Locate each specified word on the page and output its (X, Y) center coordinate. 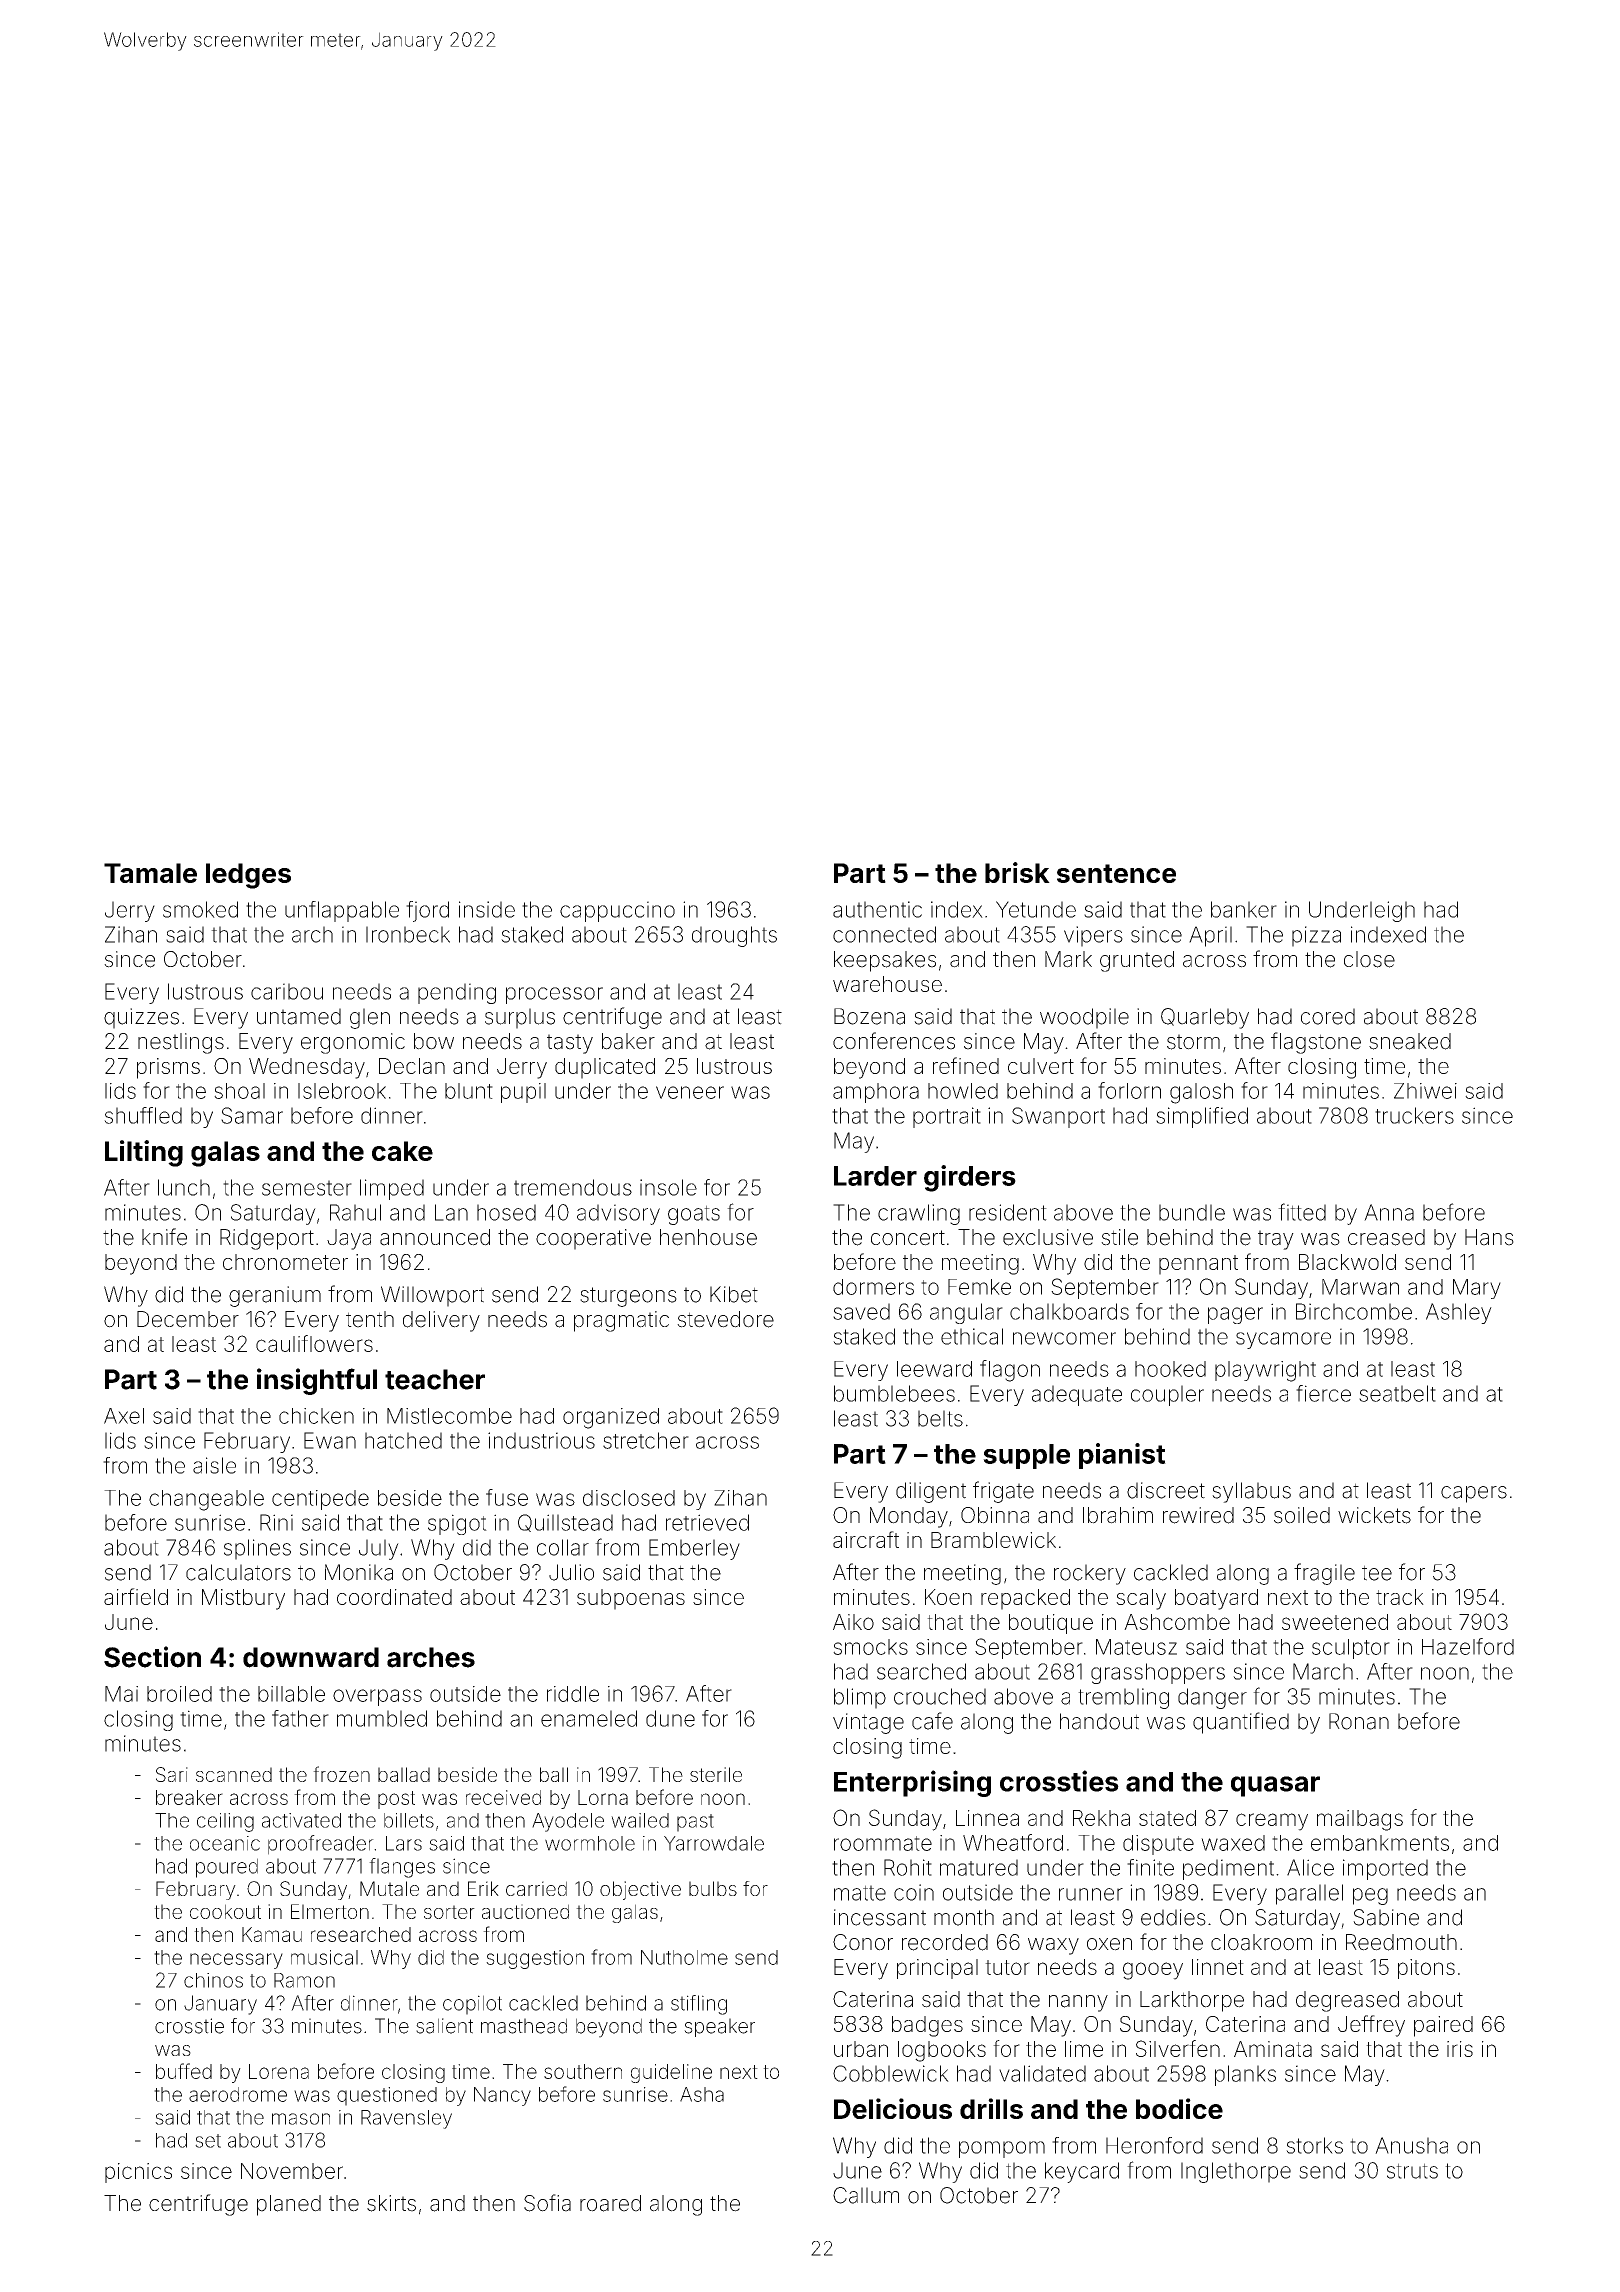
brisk (1017, 872)
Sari (172, 1774)
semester (307, 1188)
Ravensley (406, 2119)
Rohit (908, 1867)
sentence (1116, 873)
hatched (403, 1440)
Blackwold (1347, 1262)
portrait (947, 1117)
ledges (248, 876)
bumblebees (894, 1393)
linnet (1218, 1967)
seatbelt (1397, 1393)
